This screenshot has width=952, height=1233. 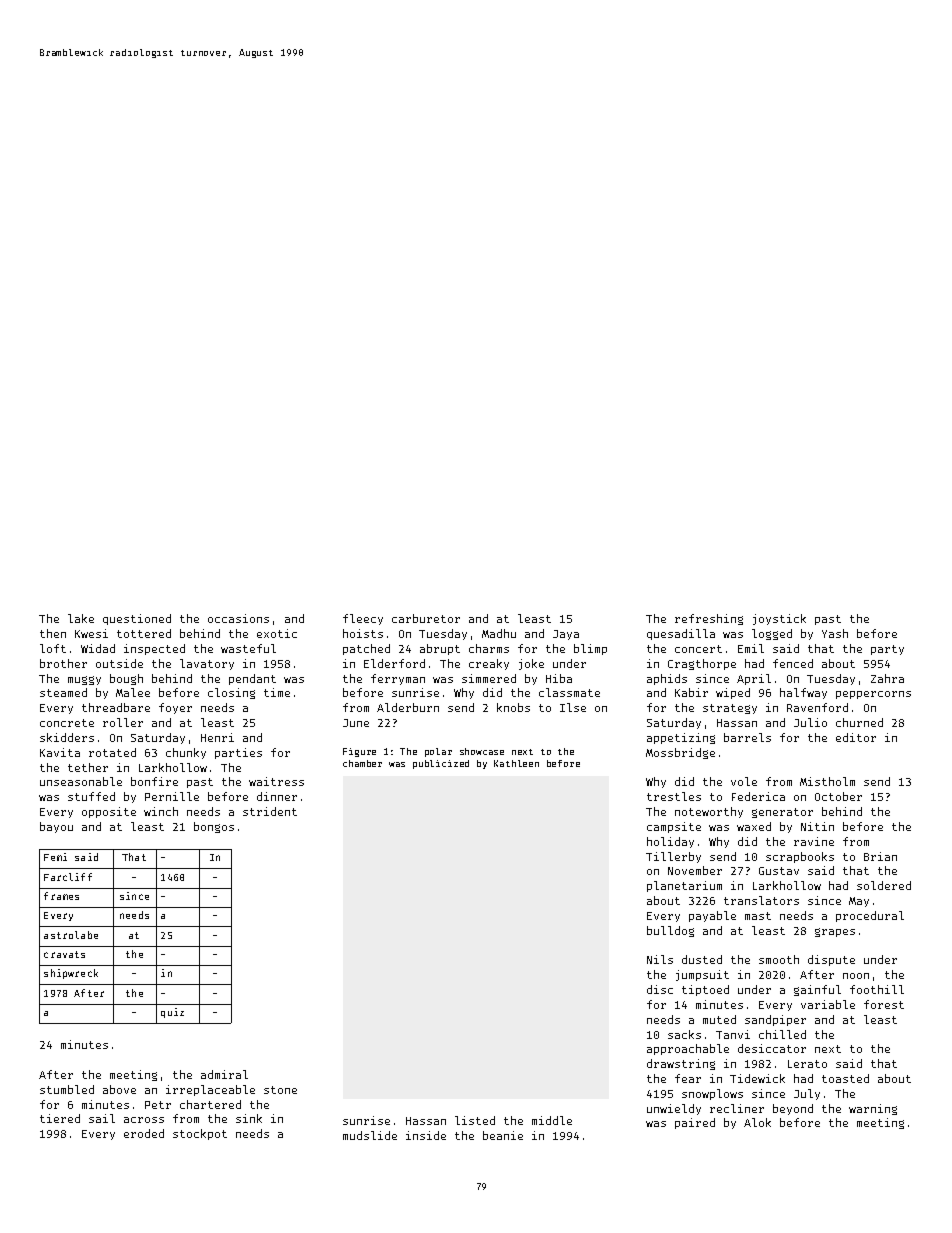 What do you see at coordinates (119, 1089) in the screenshot?
I see `above` at bounding box center [119, 1089].
